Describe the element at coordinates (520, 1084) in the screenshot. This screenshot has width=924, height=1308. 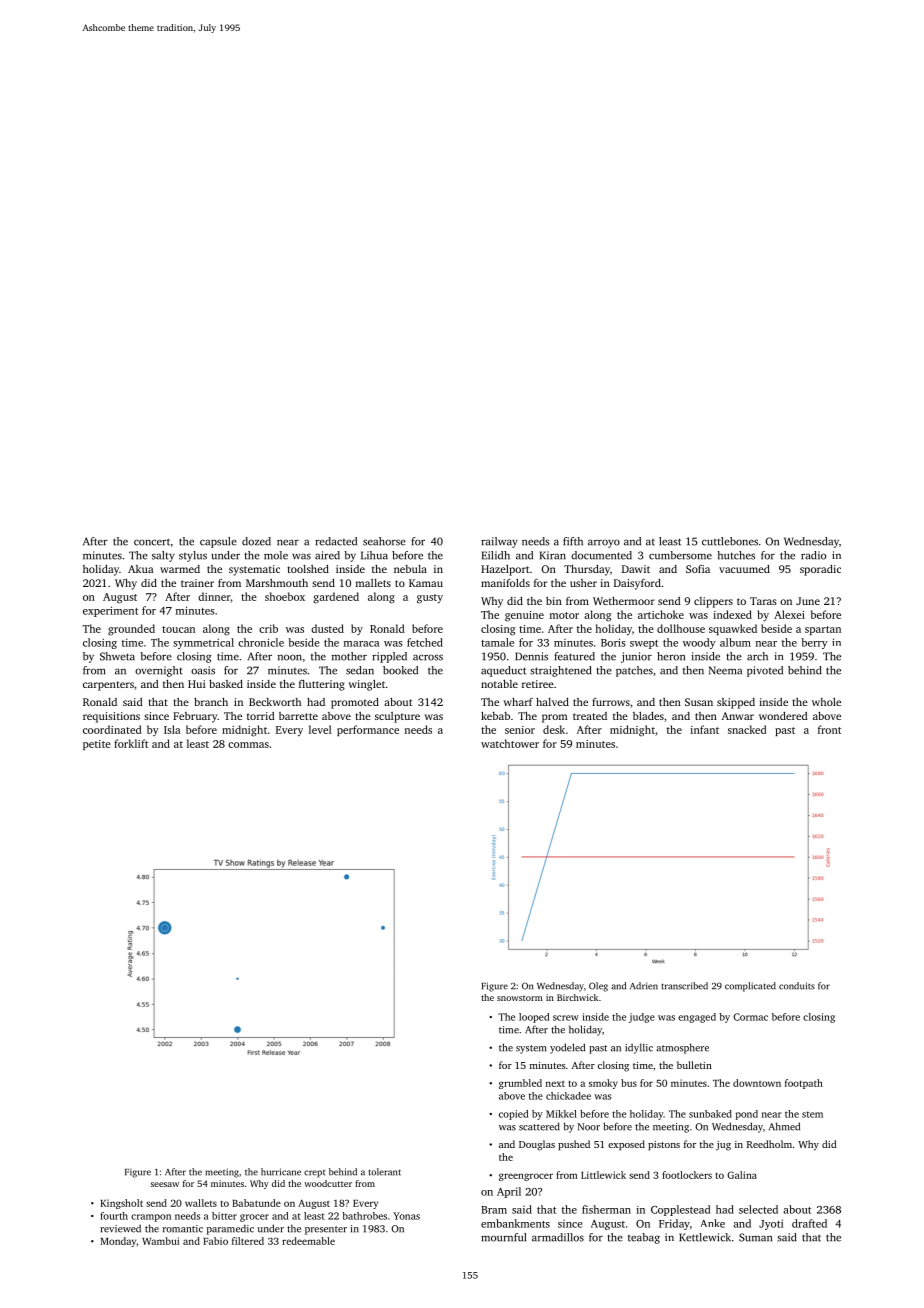
I see `grumbled` at that location.
